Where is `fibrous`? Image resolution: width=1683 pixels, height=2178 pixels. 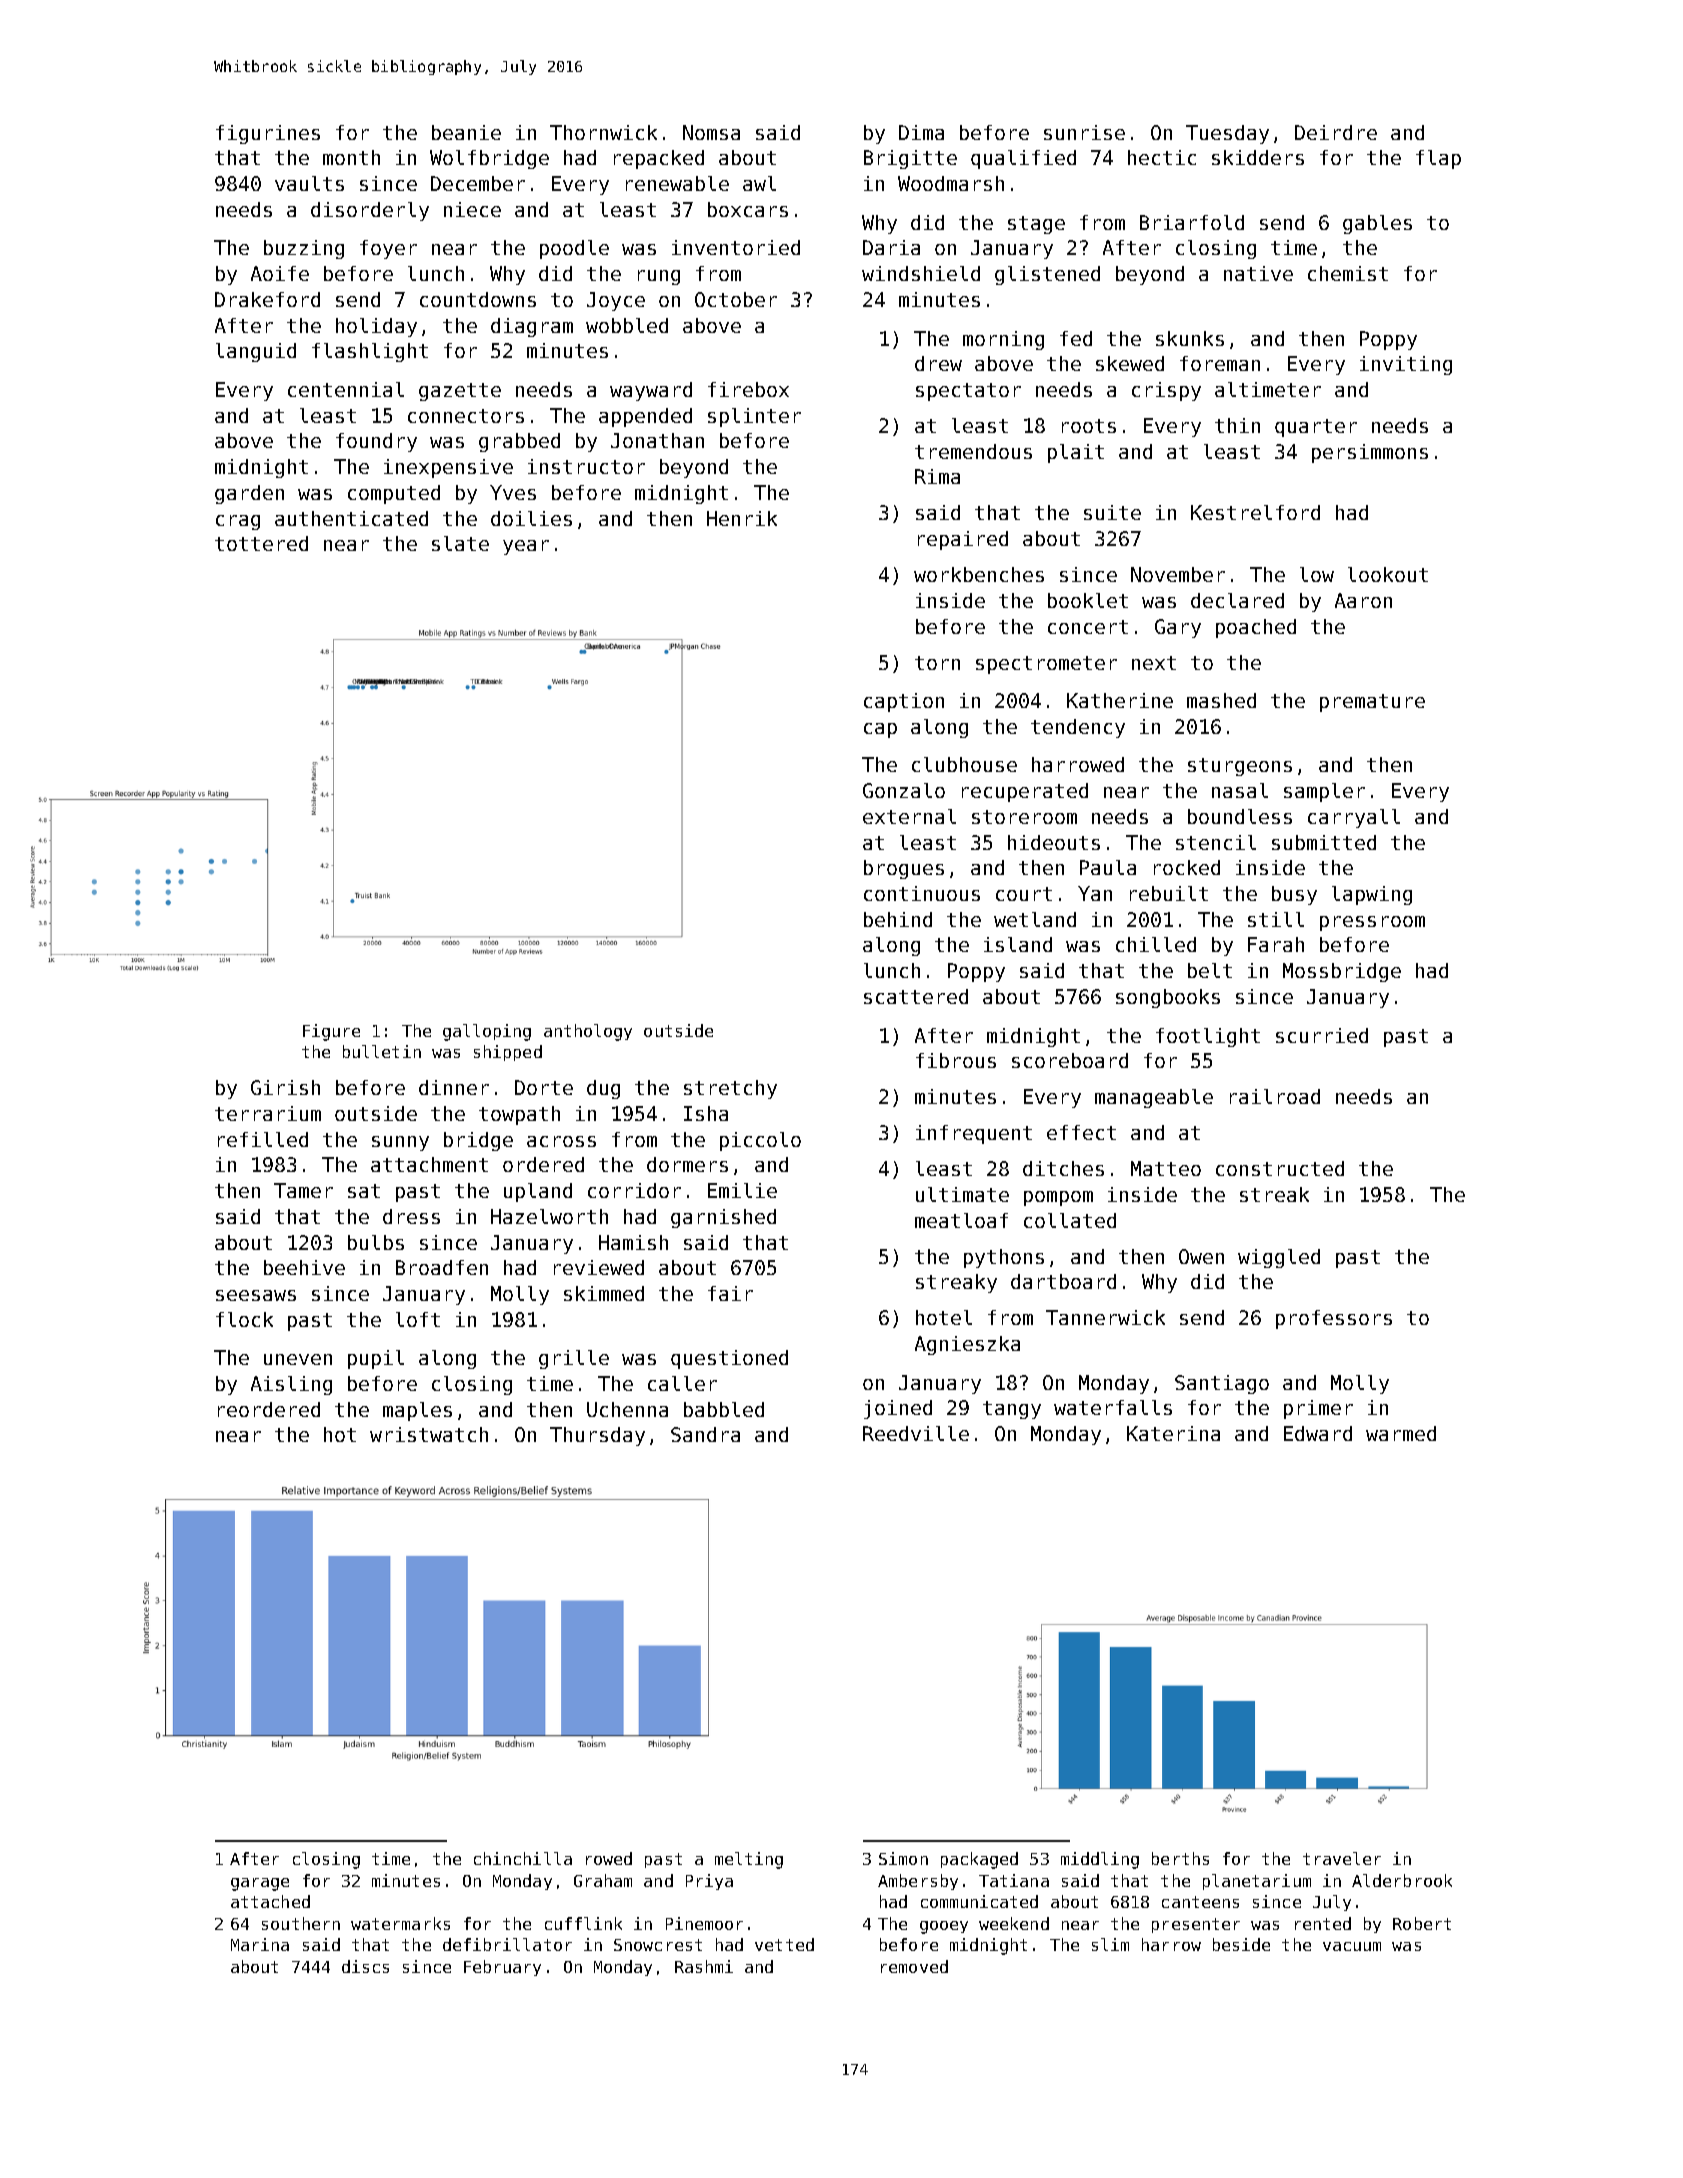
fibrous is located at coordinates (956, 1060).
